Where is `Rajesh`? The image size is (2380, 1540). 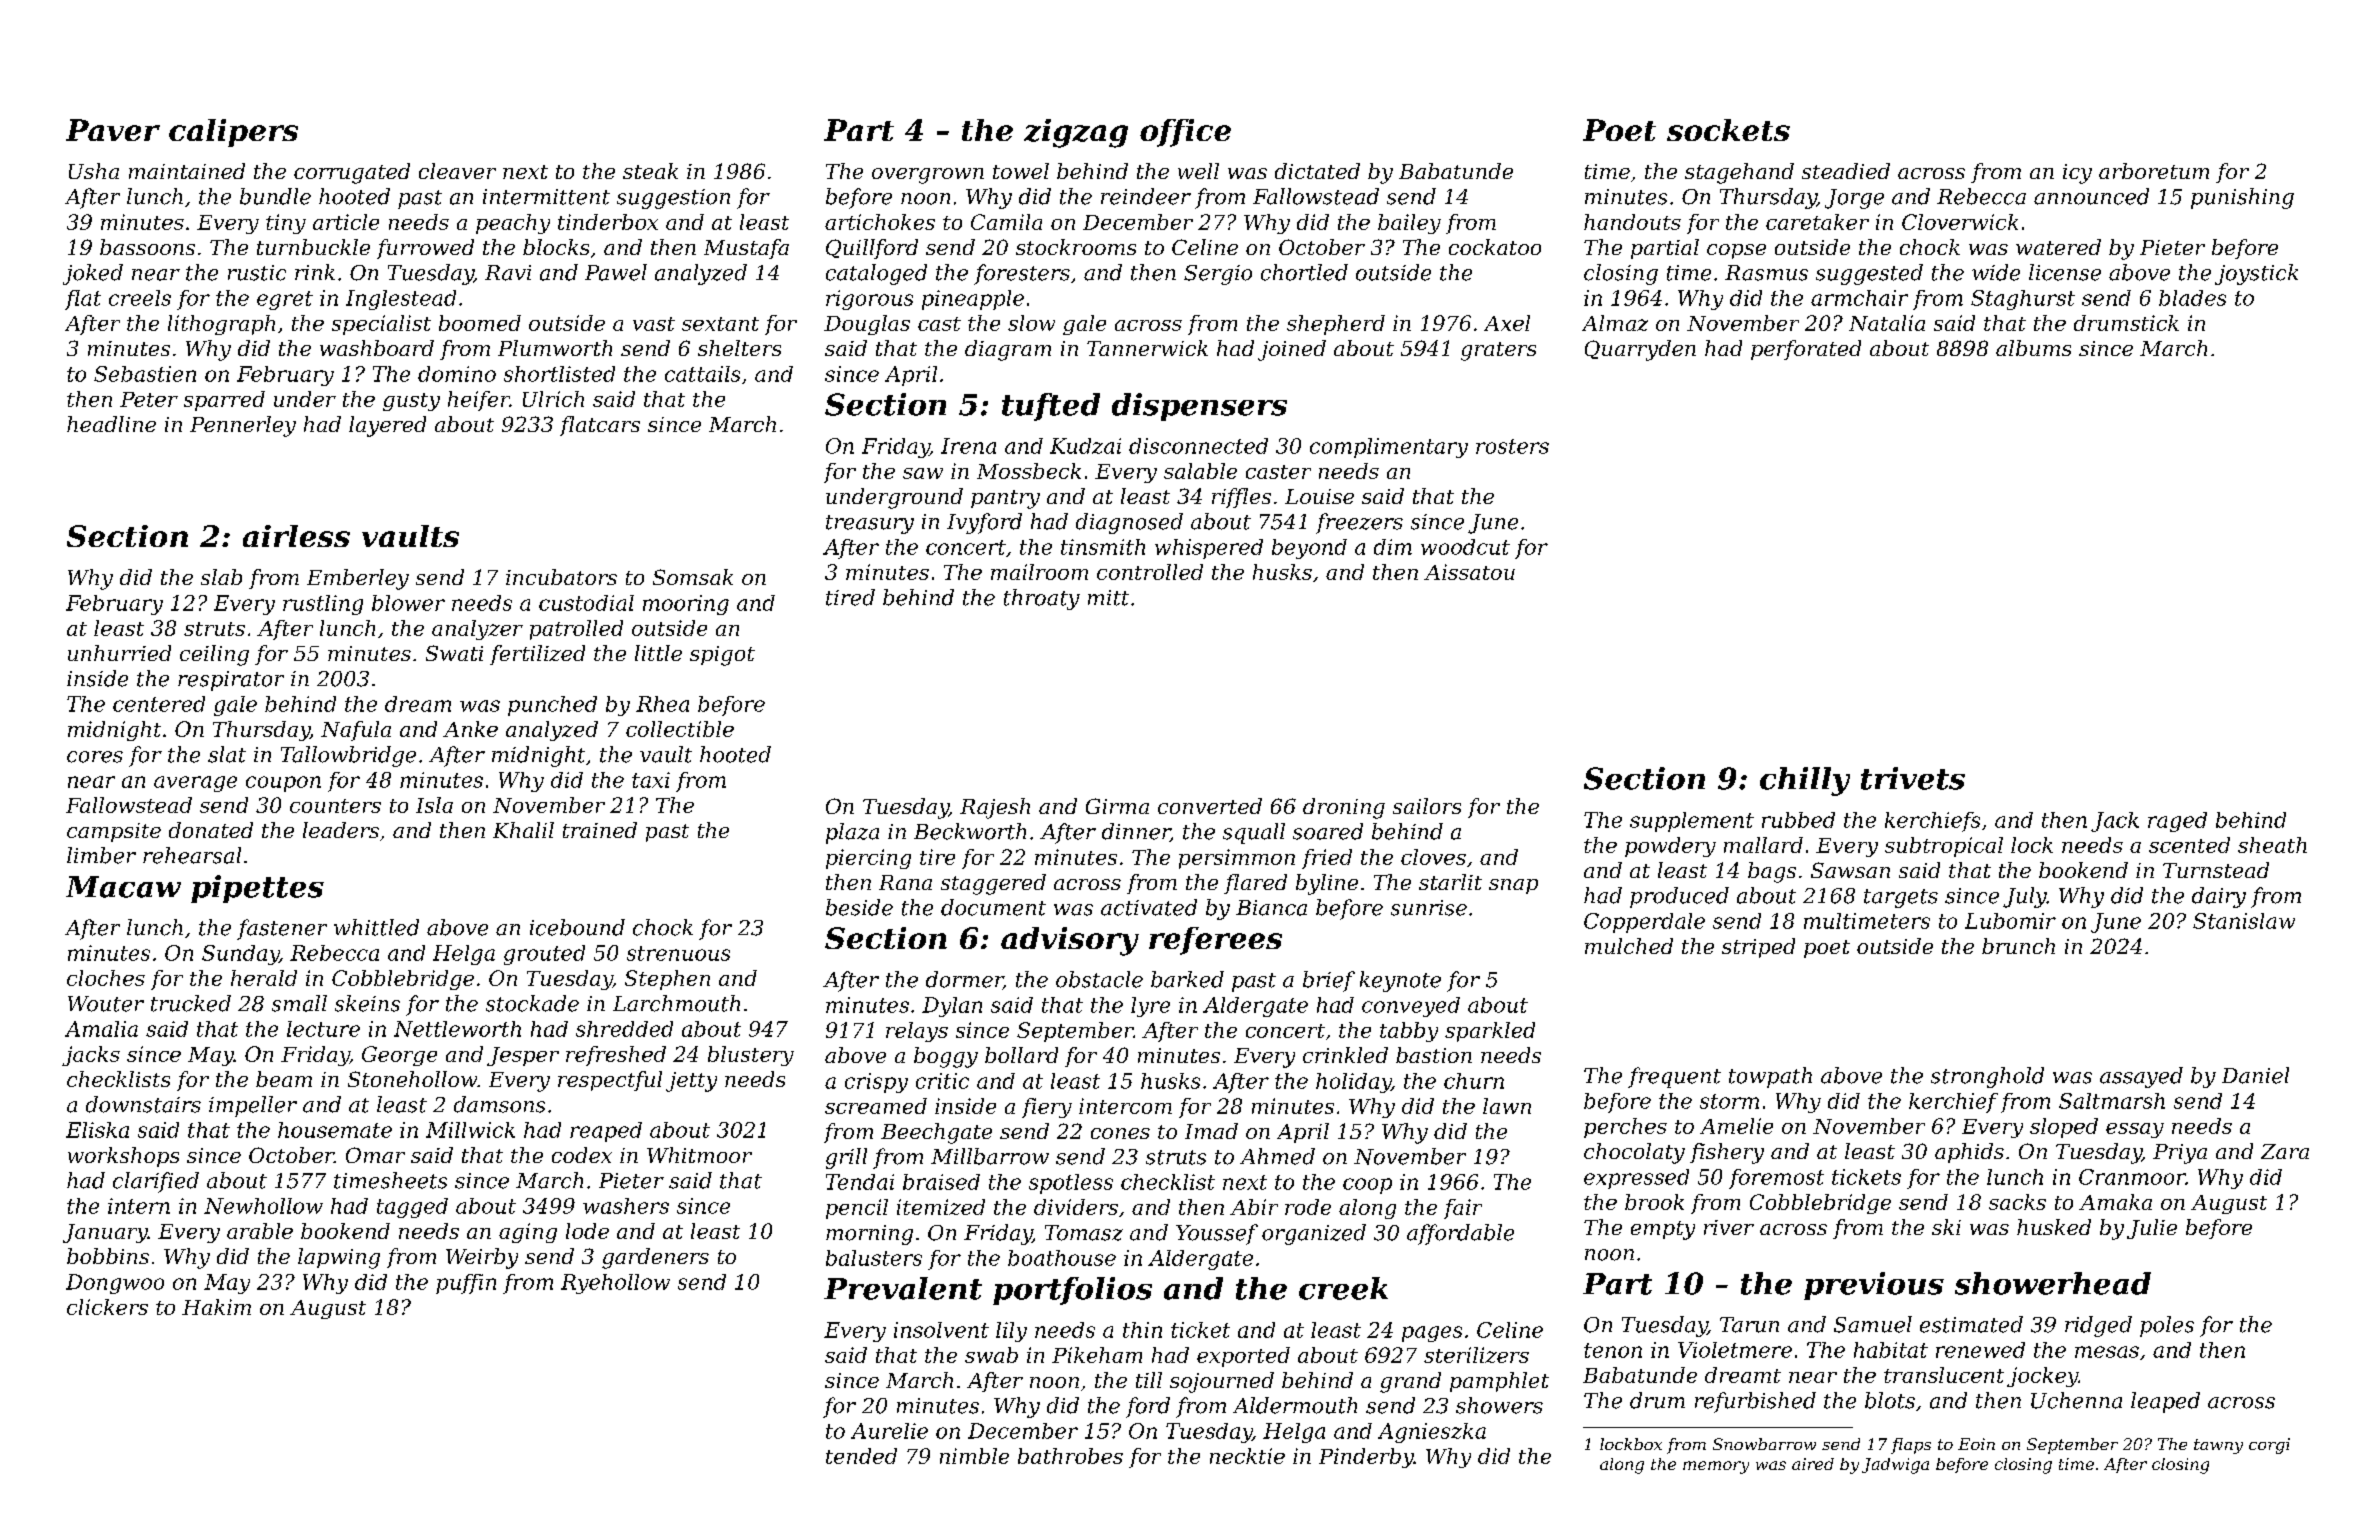
Rajesh is located at coordinates (995, 808).
